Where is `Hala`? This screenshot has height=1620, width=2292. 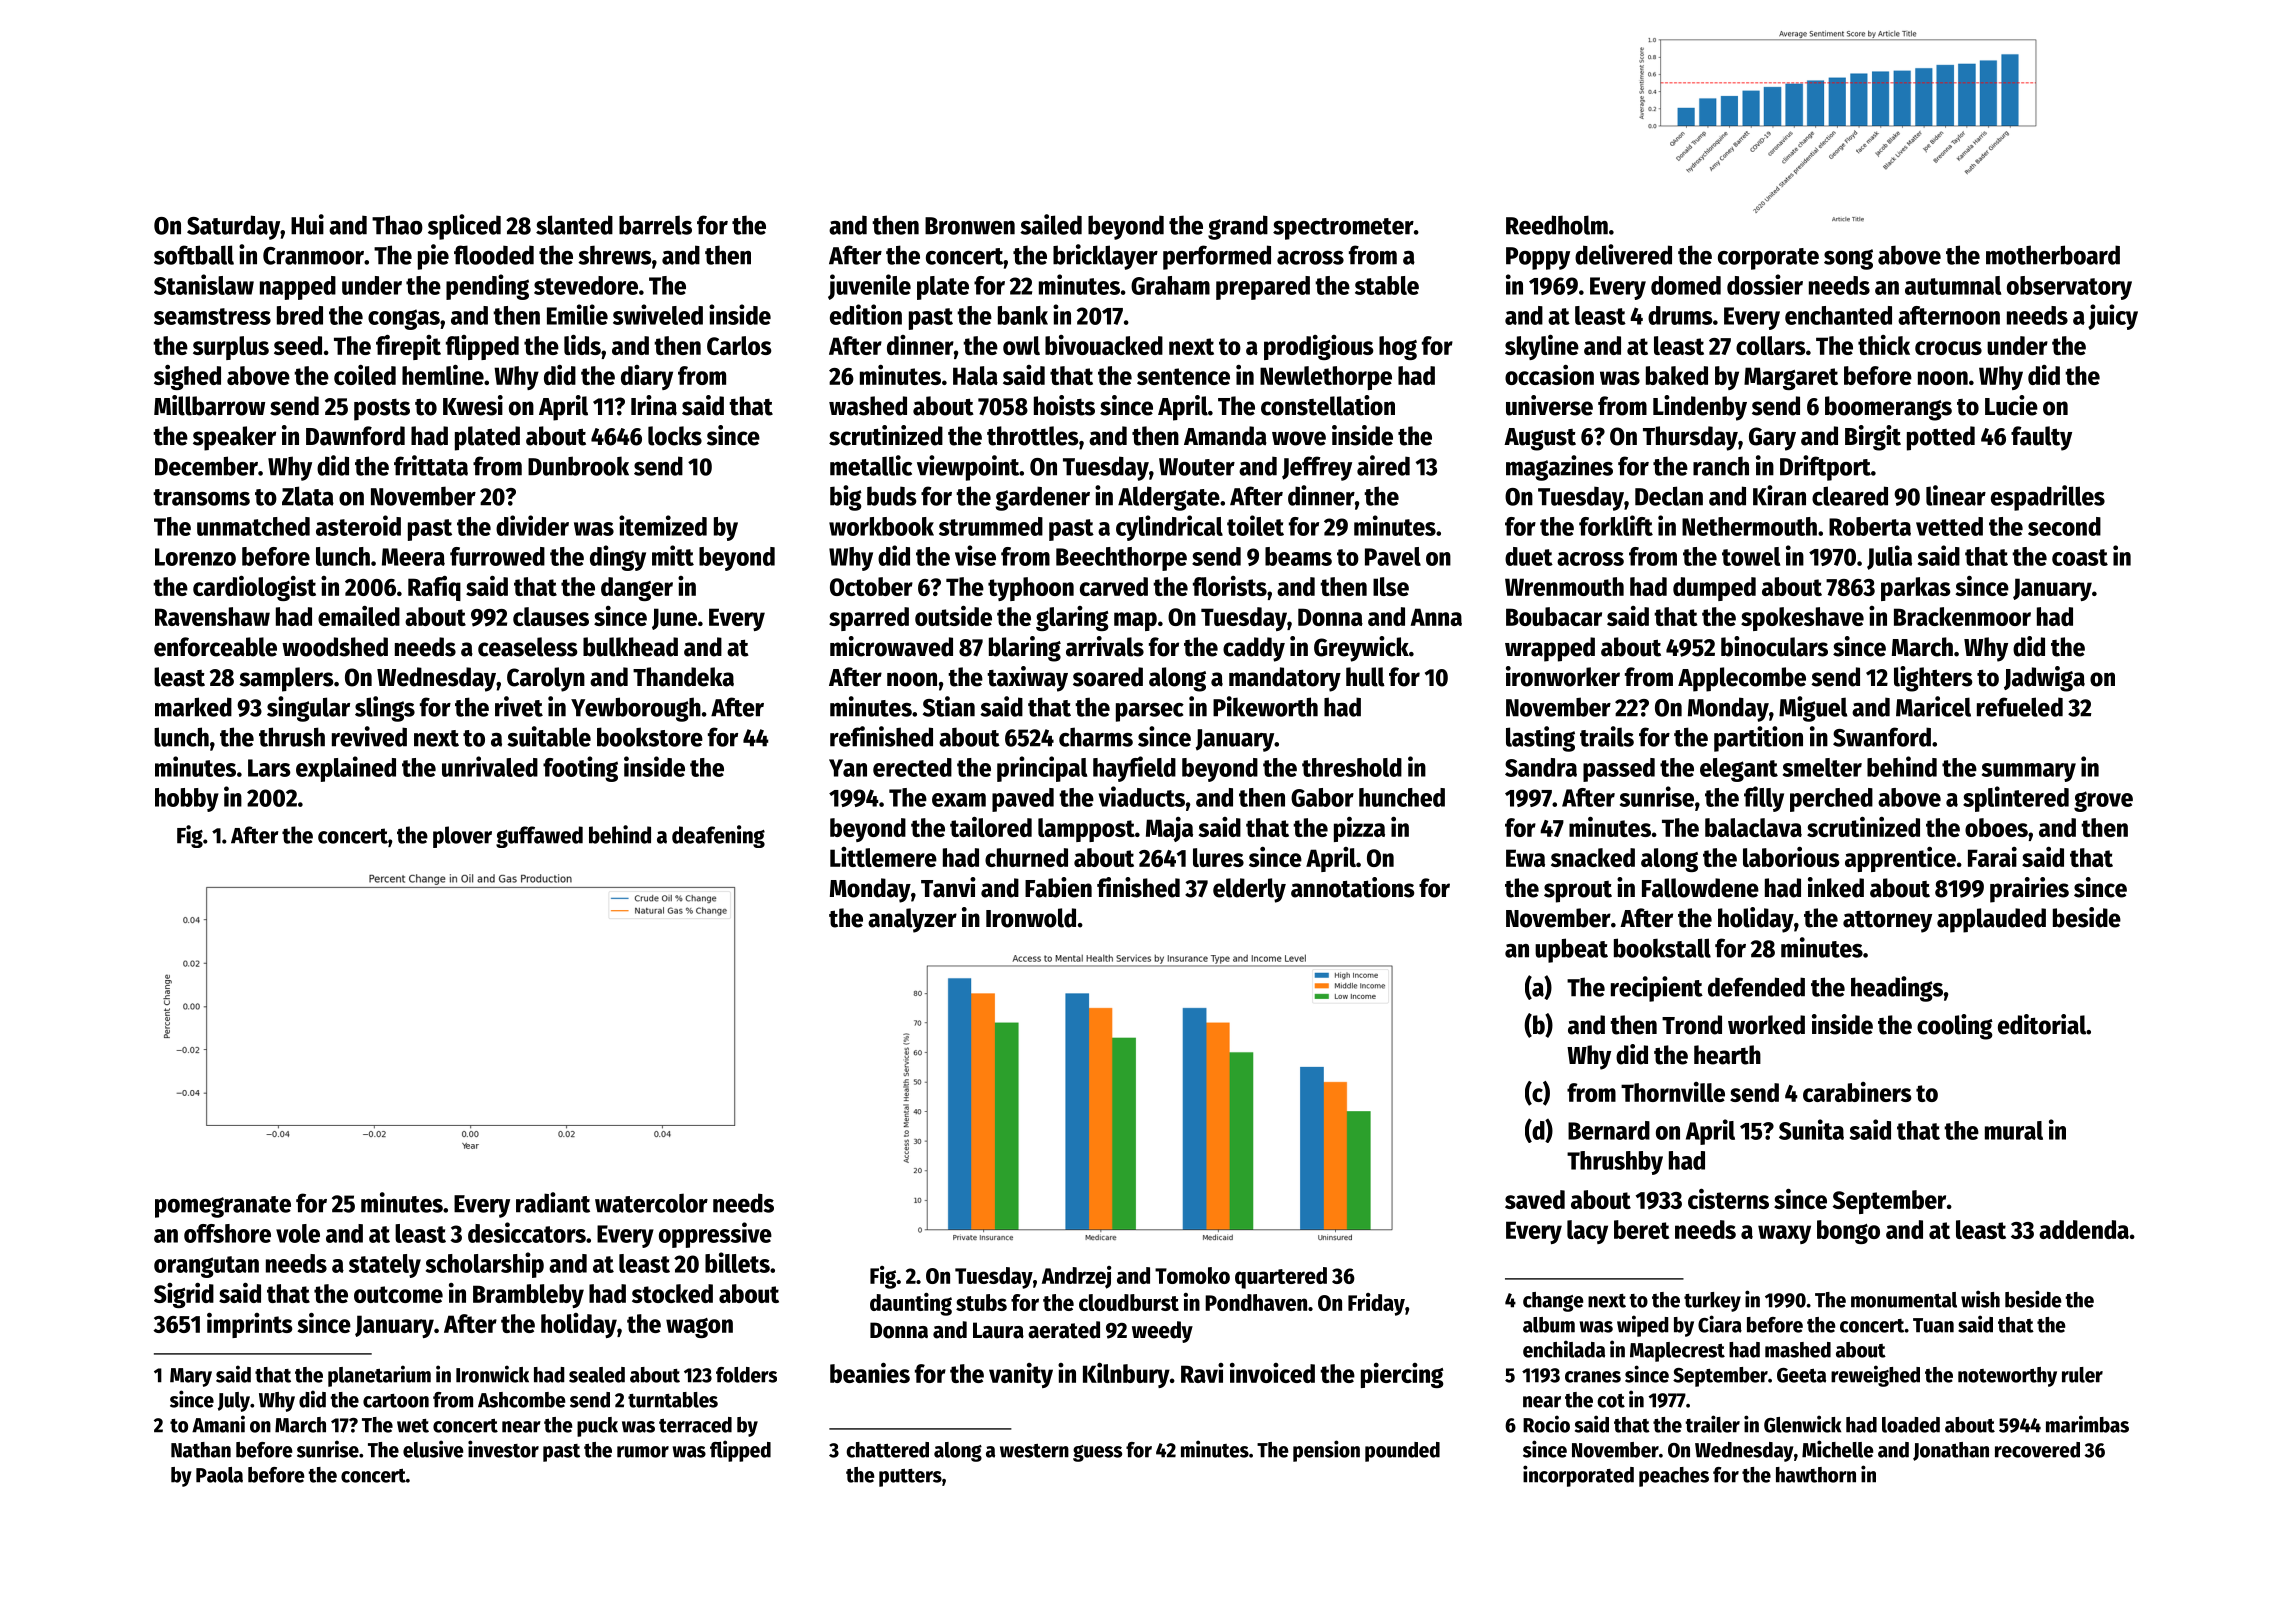
Hala is located at coordinates (975, 375).
